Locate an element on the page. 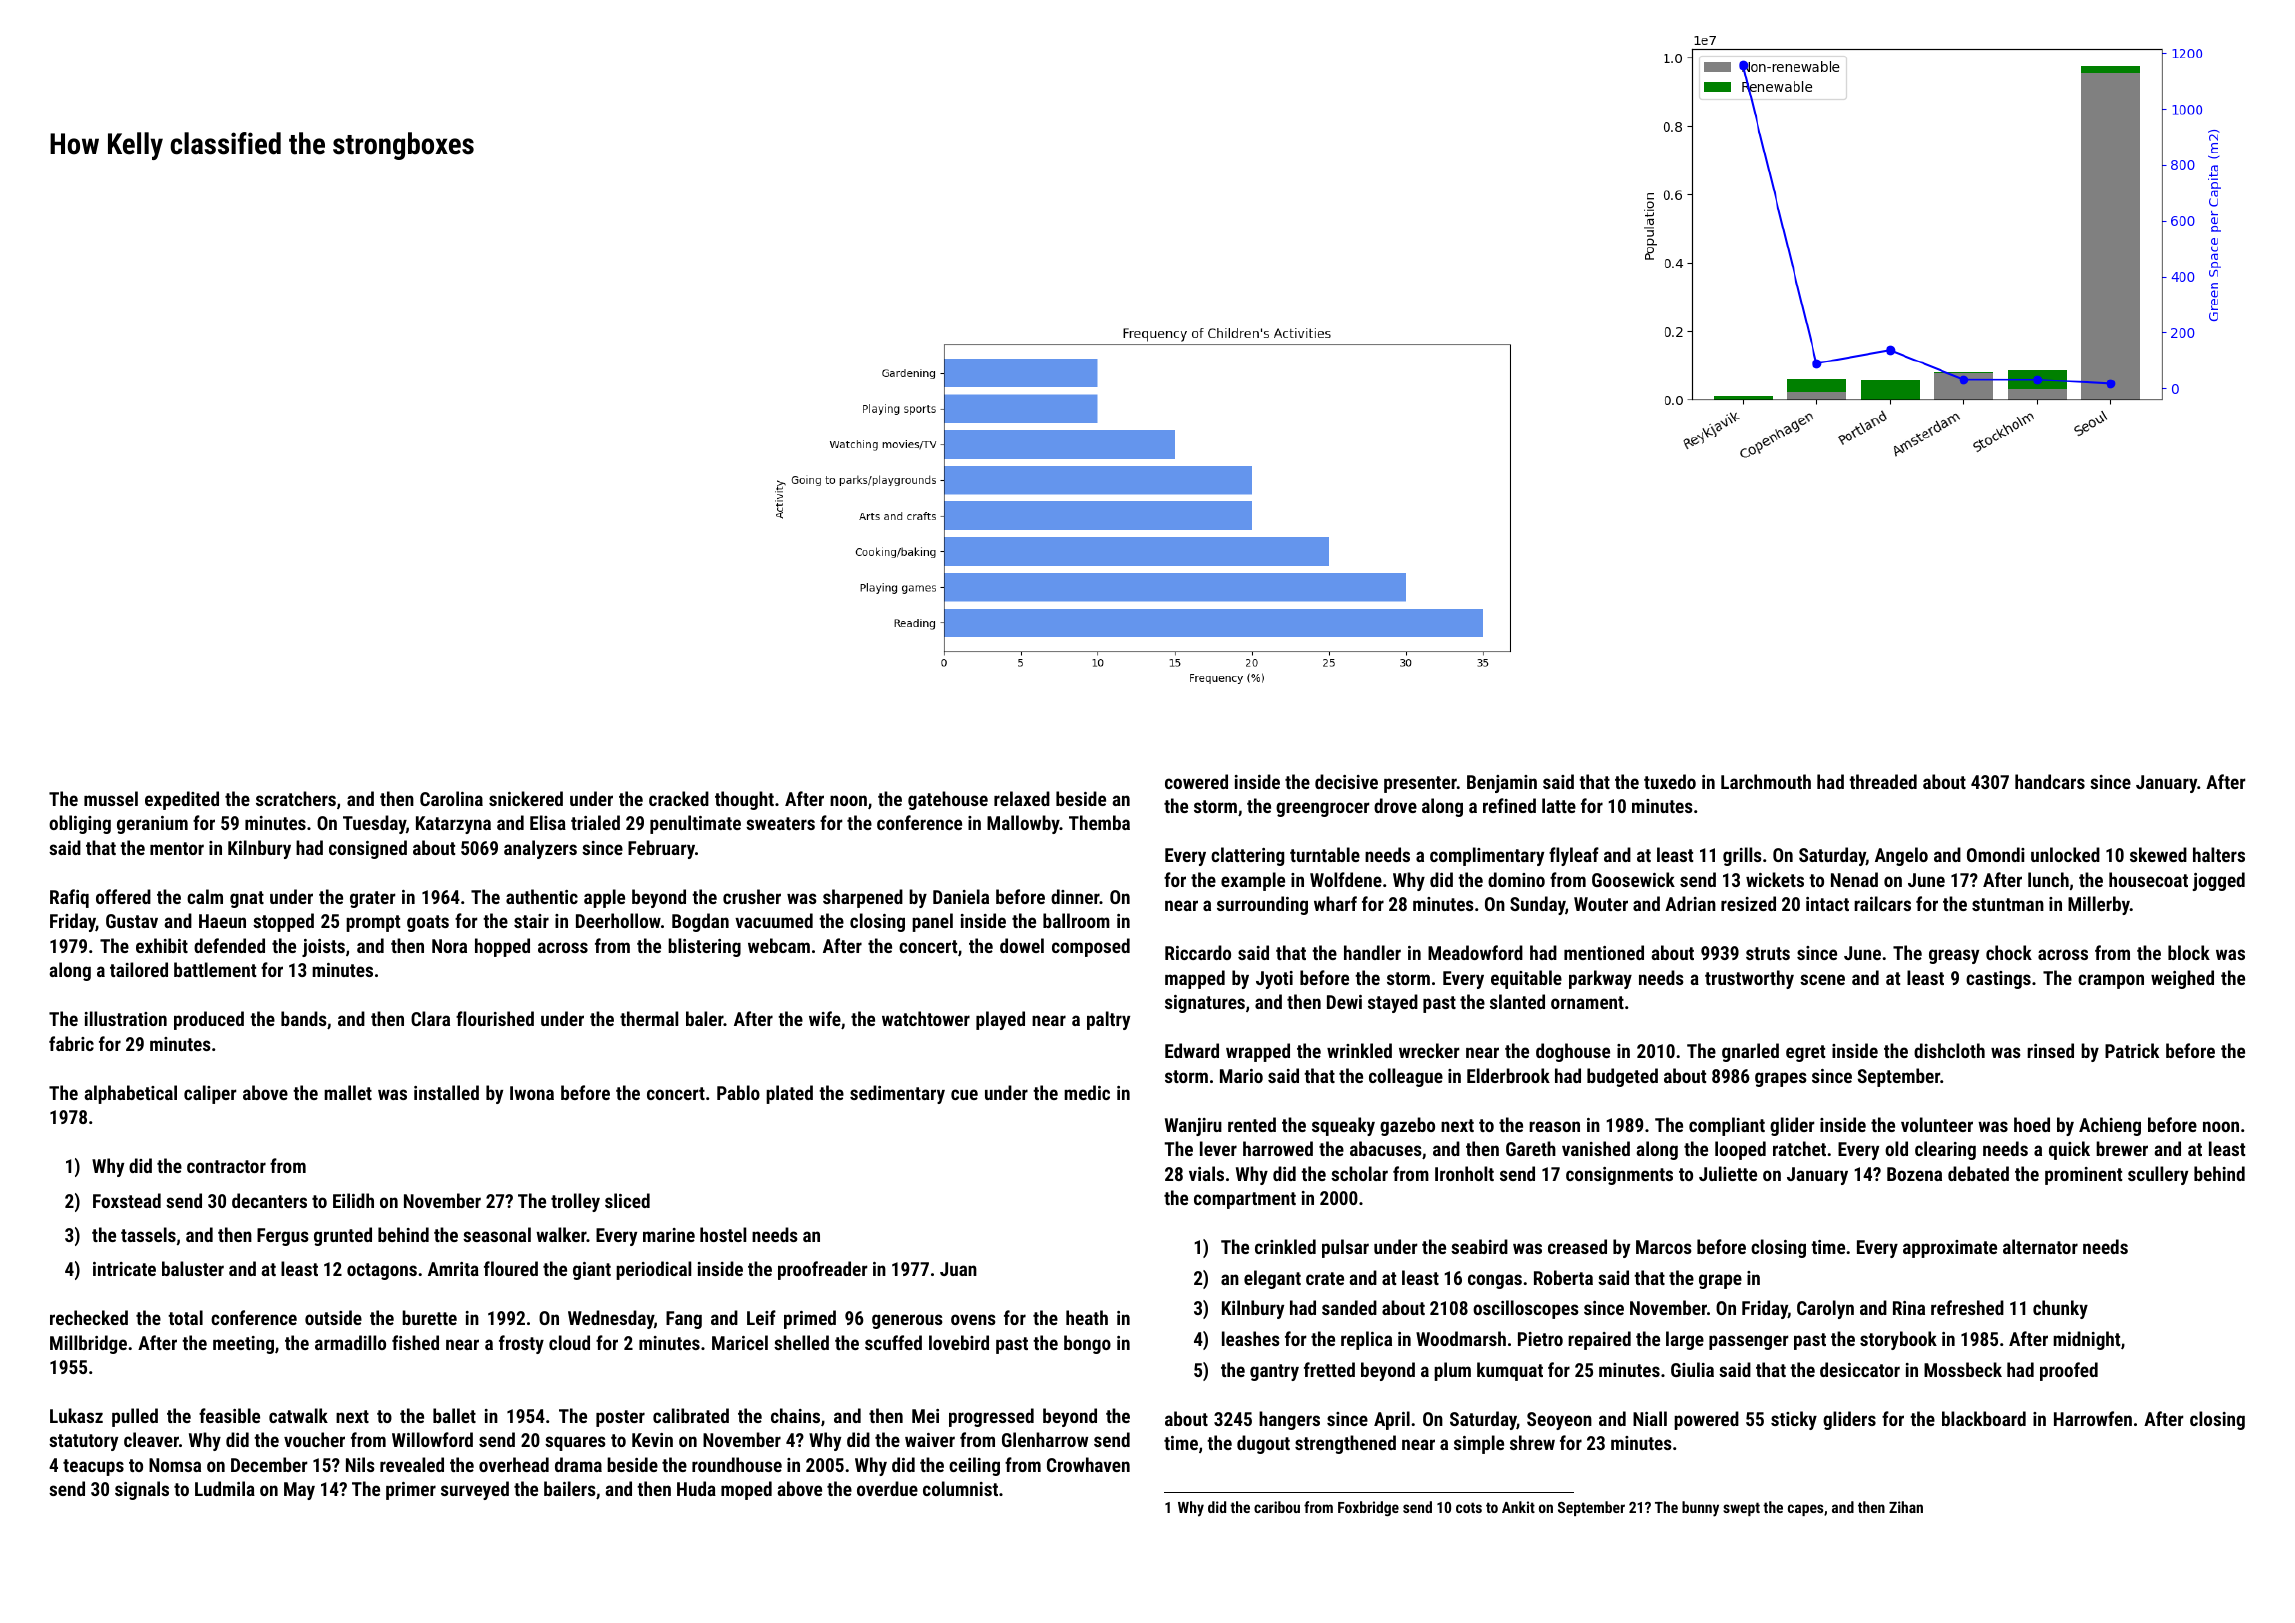 This image has height=1623, width=2295. jogged is located at coordinates (2219, 881).
